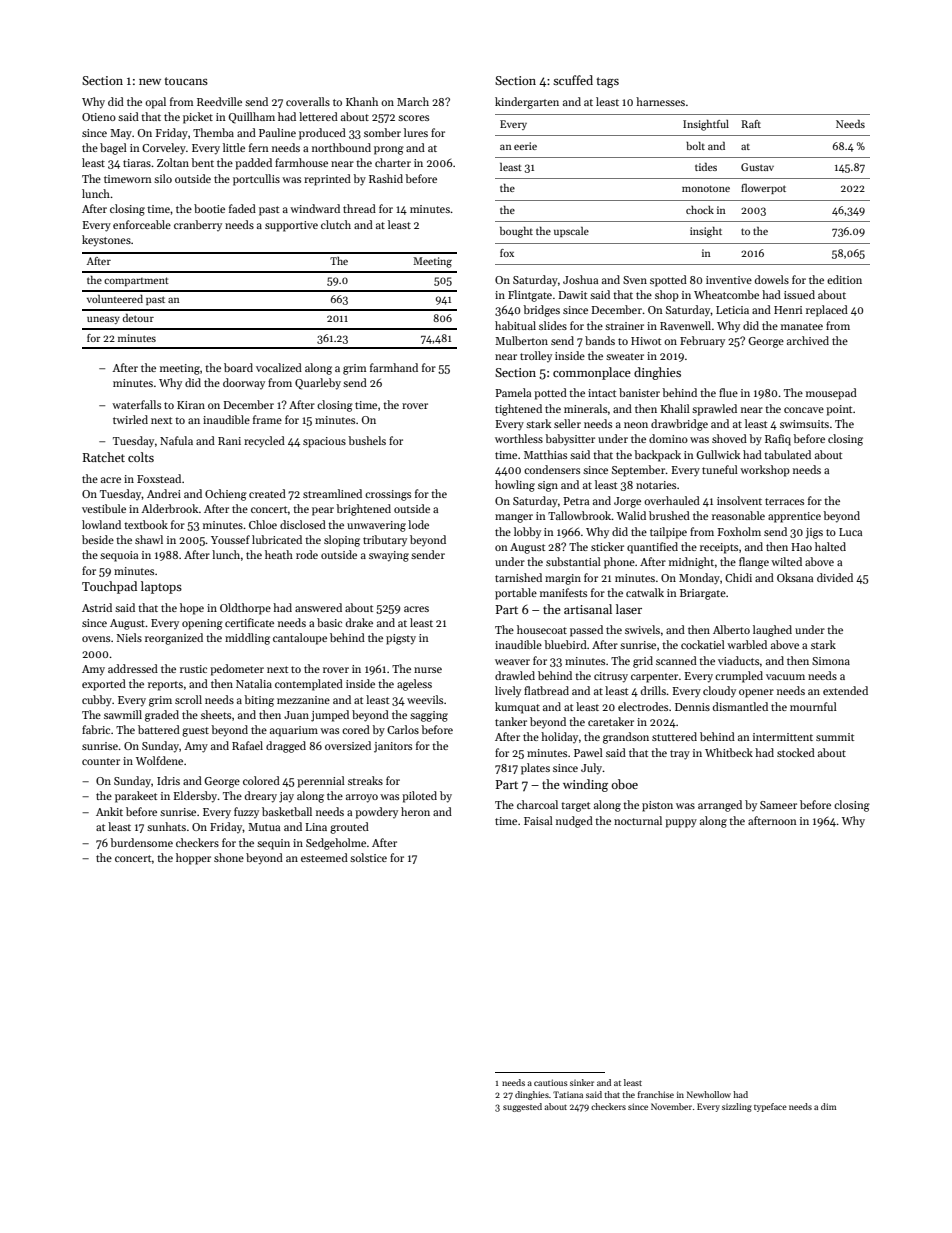  Describe the element at coordinates (419, 797) in the screenshot. I see `piloted` at that location.
